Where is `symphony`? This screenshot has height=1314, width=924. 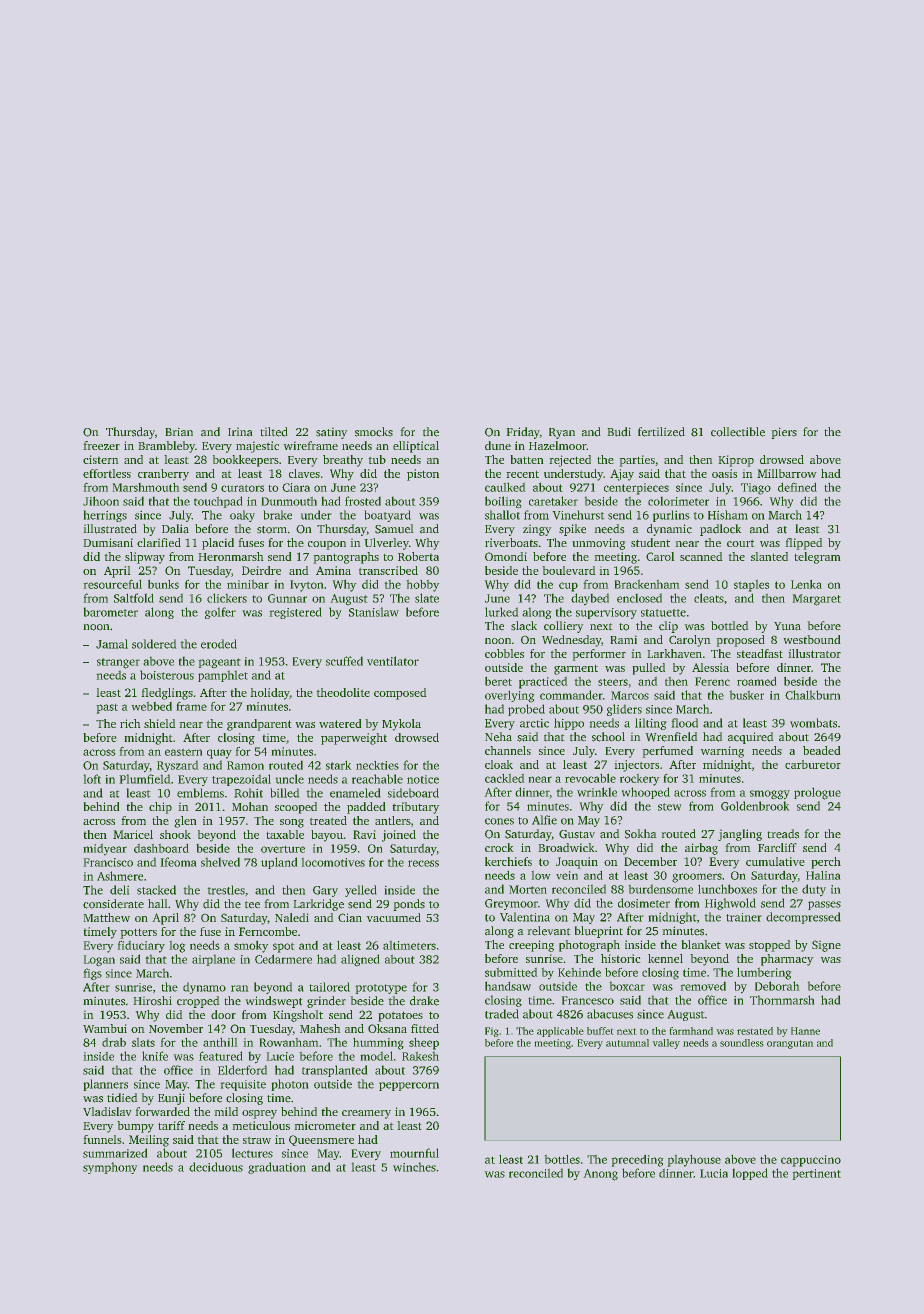 symphony is located at coordinates (110, 1168).
